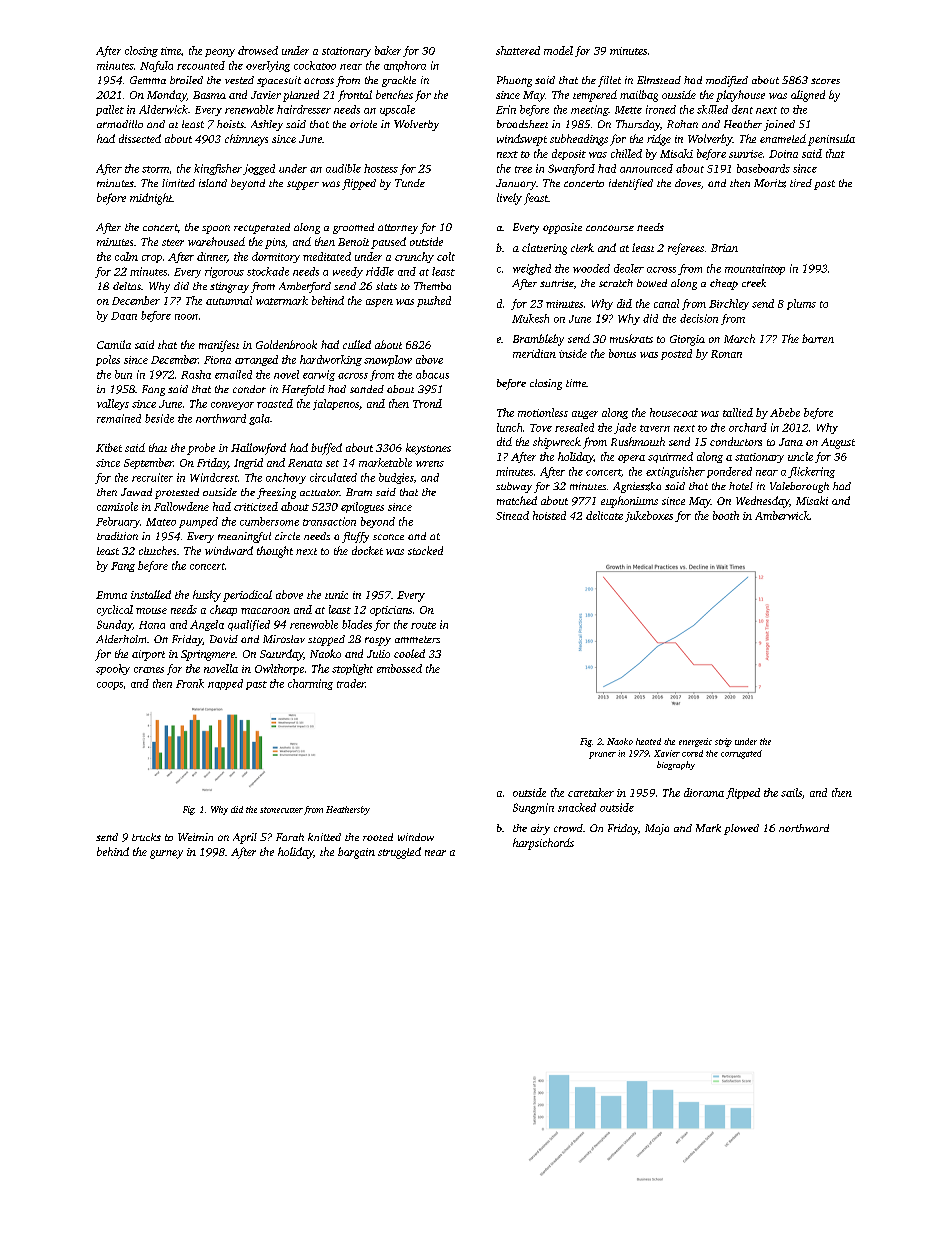  Describe the element at coordinates (156, 66) in the page. I see `Nafula` at that location.
